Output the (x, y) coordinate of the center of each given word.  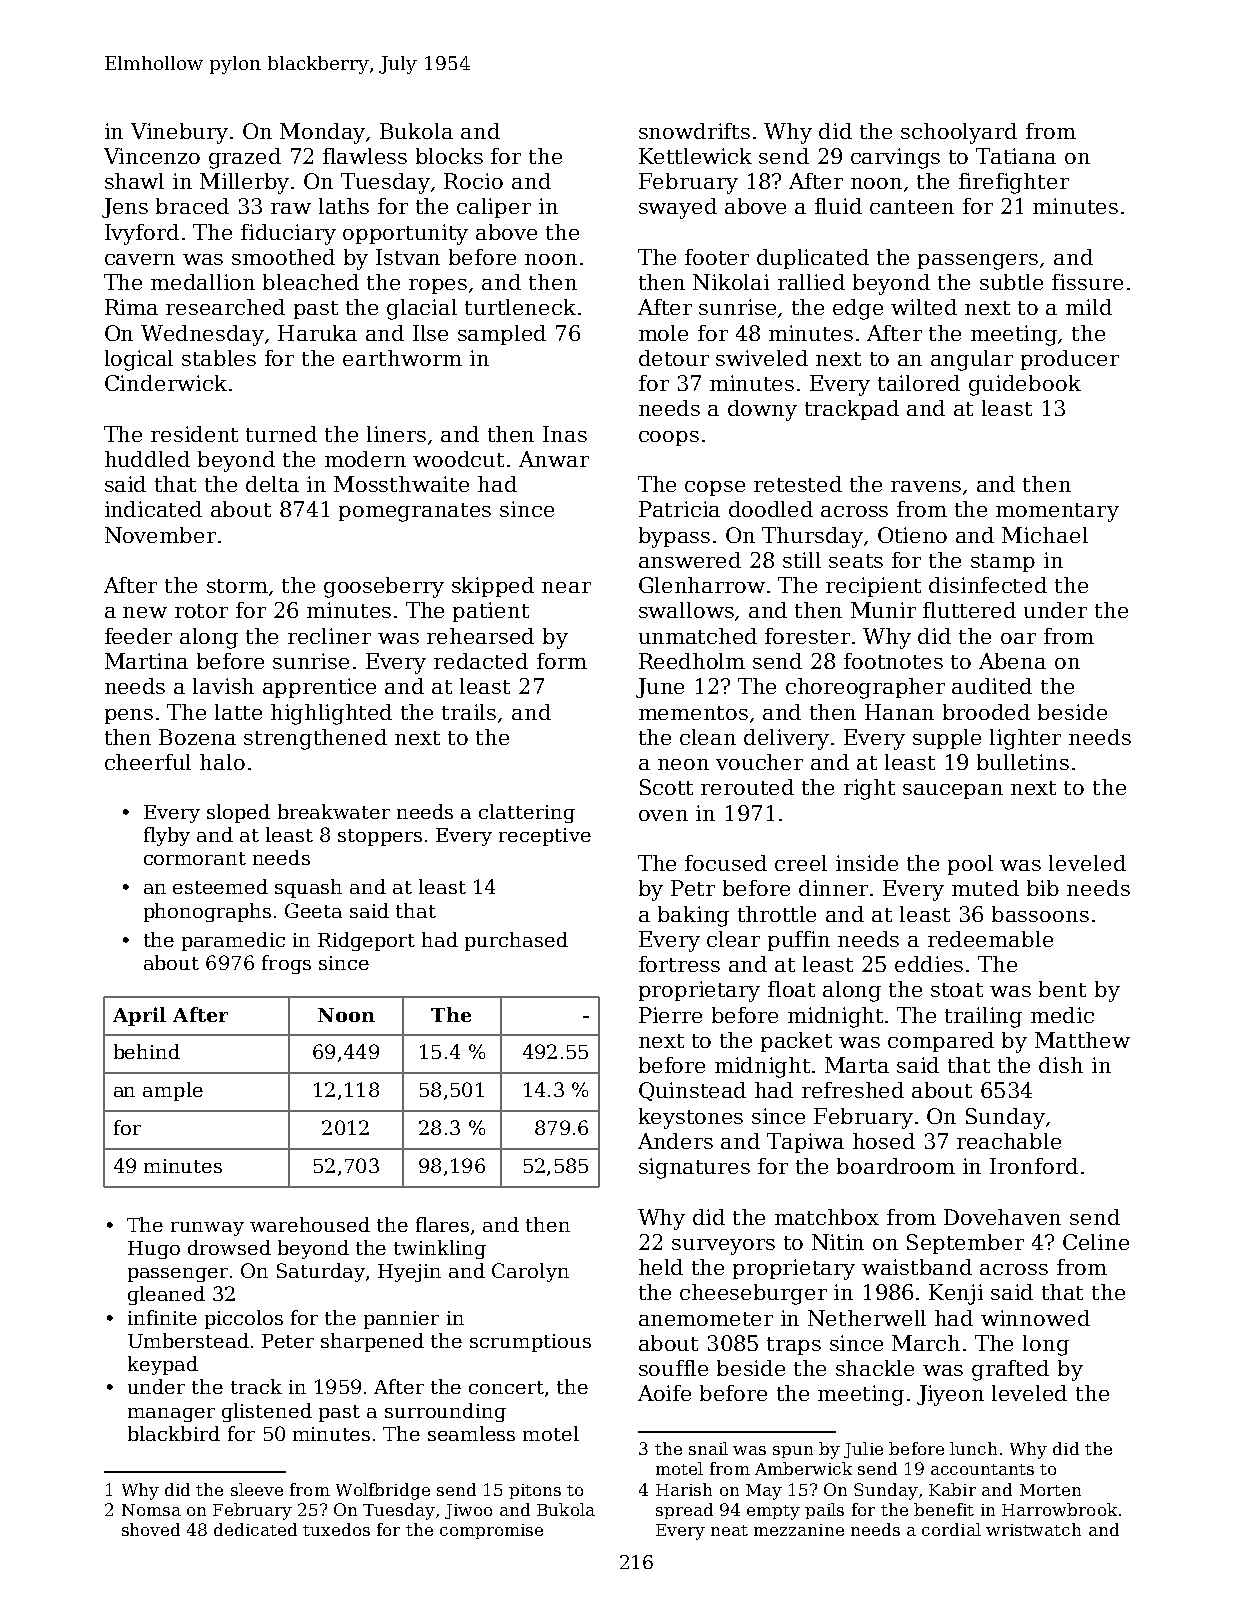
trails (469, 712)
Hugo (154, 1250)
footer (717, 257)
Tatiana (1016, 156)
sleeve (257, 1489)
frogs (286, 964)
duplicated (813, 259)
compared (941, 1042)
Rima (131, 307)
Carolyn (530, 1272)
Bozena (197, 737)
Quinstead (692, 1091)
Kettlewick (695, 156)
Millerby (244, 183)
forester (807, 636)
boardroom (896, 1166)
